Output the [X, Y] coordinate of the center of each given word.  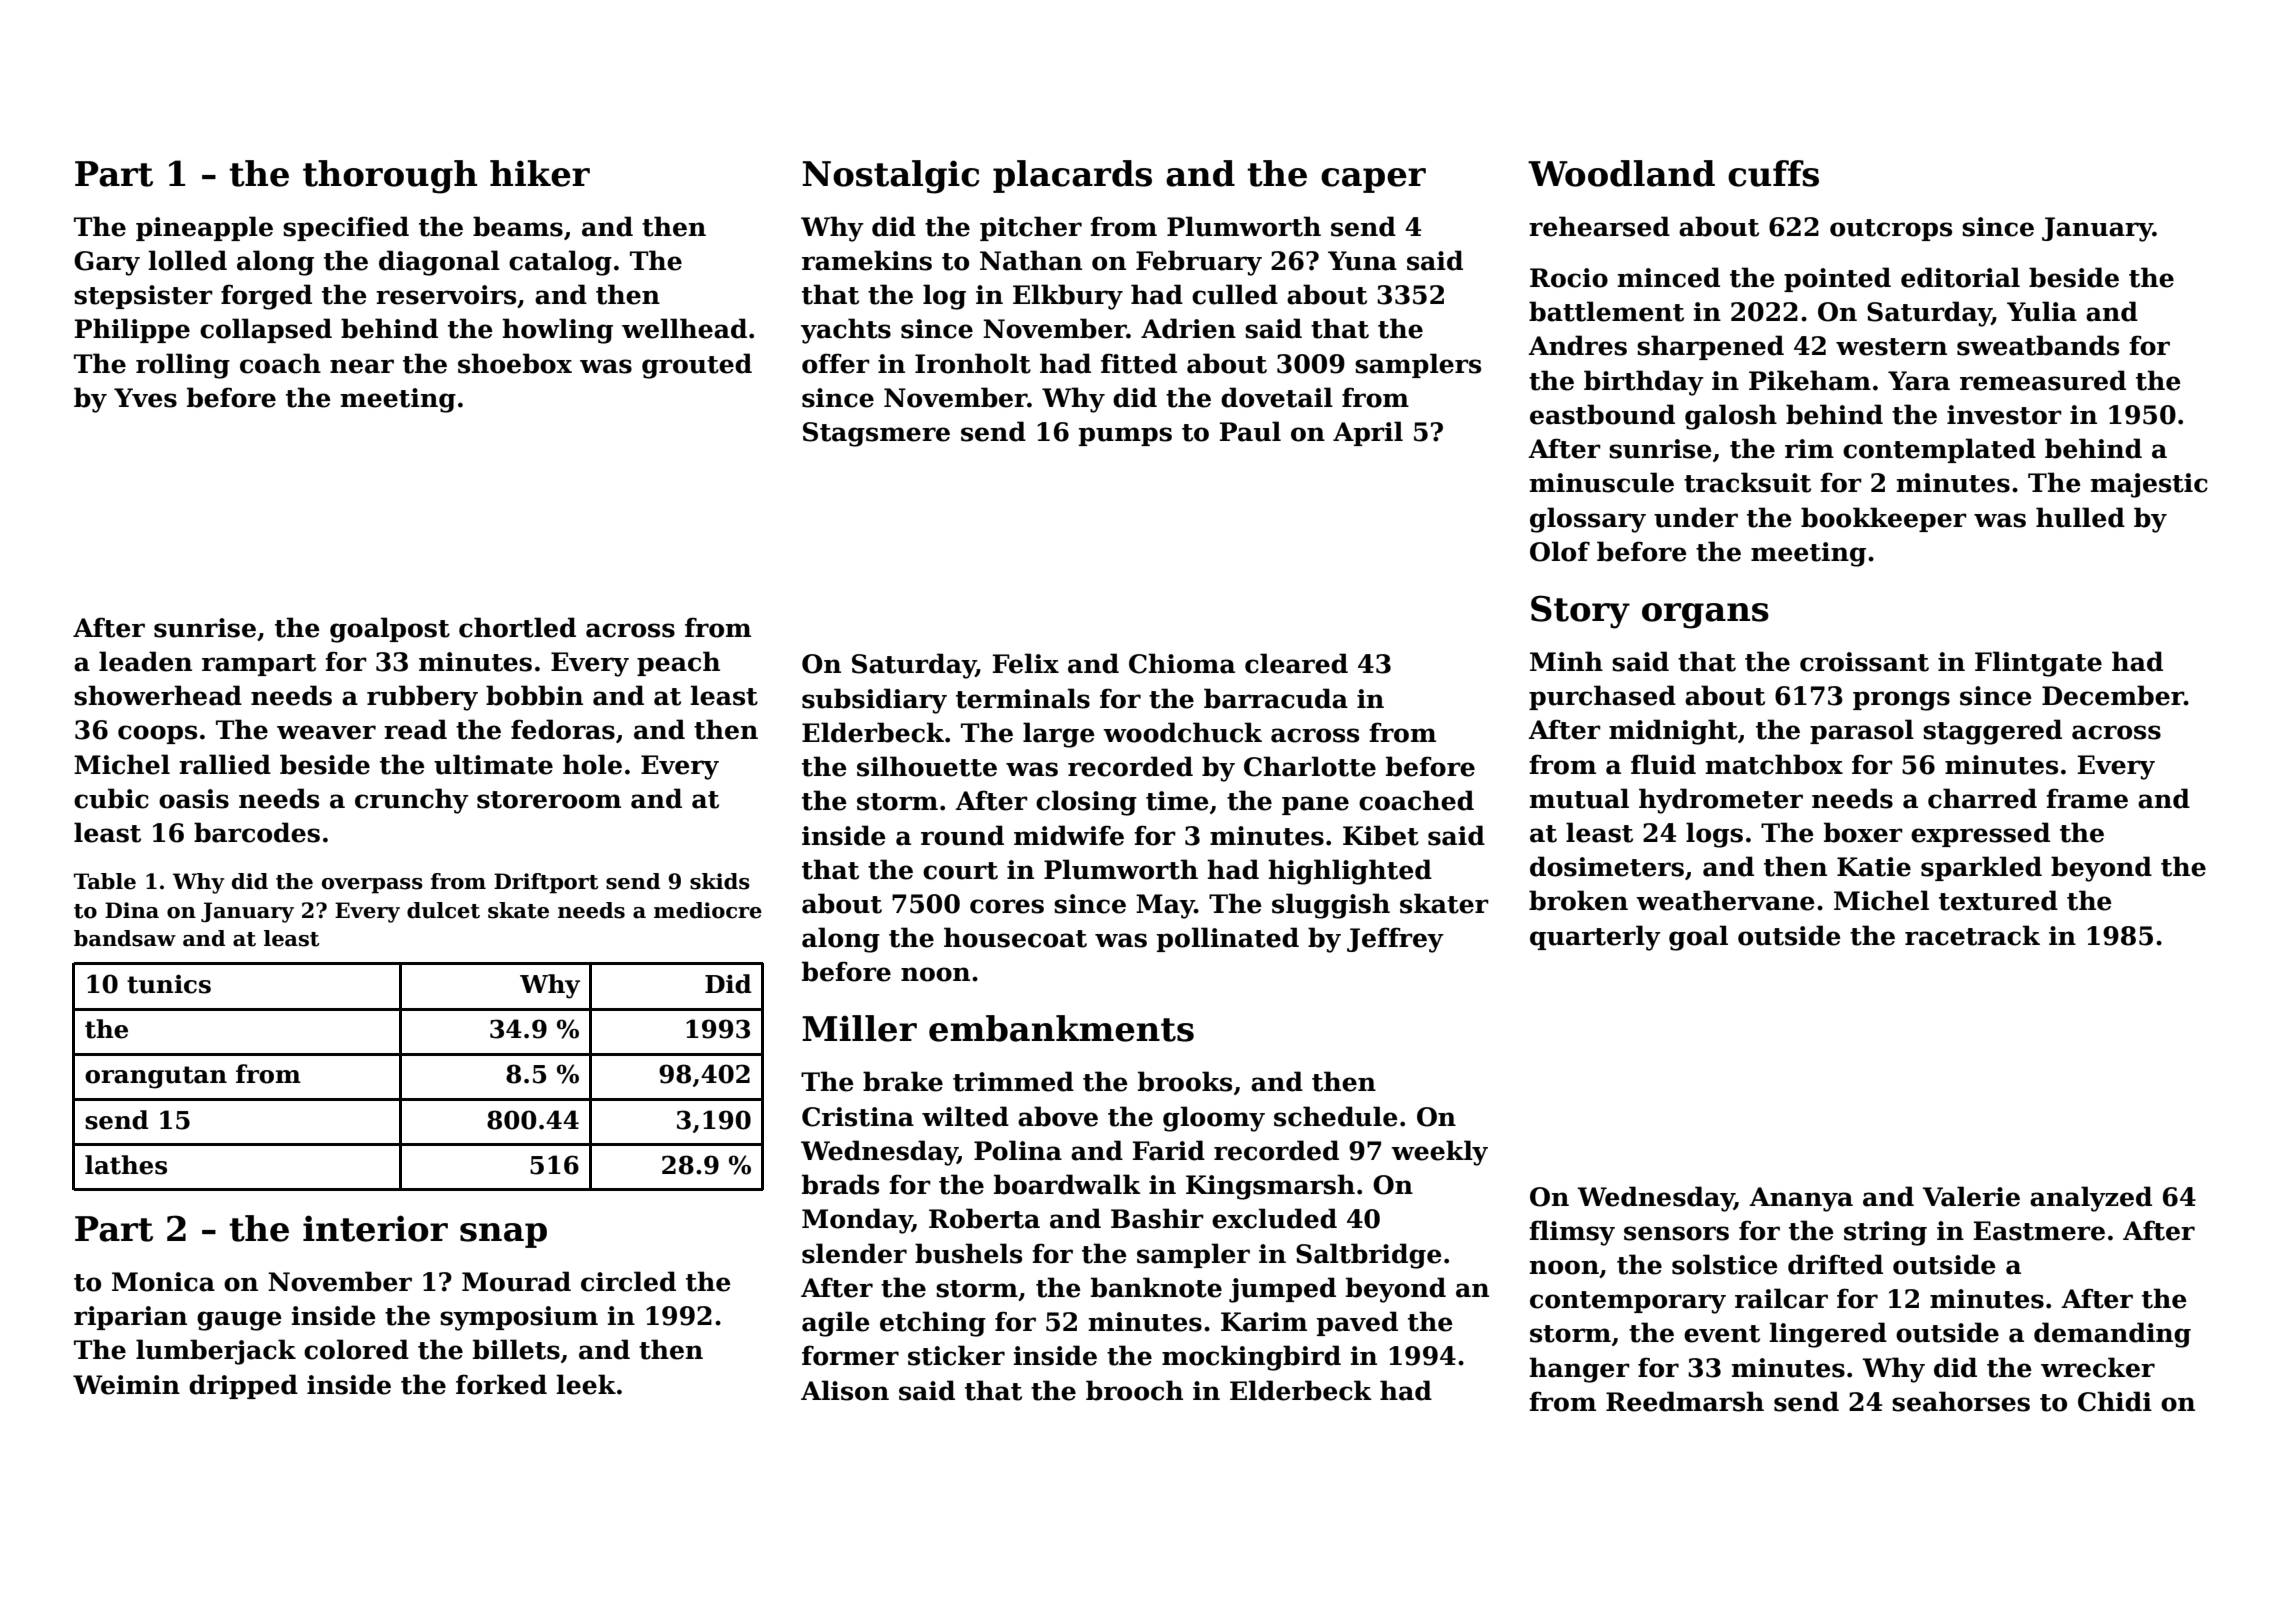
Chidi [2115, 1401]
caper [1373, 180]
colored [356, 1349]
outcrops [1891, 230]
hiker [540, 173]
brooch [1134, 1390]
